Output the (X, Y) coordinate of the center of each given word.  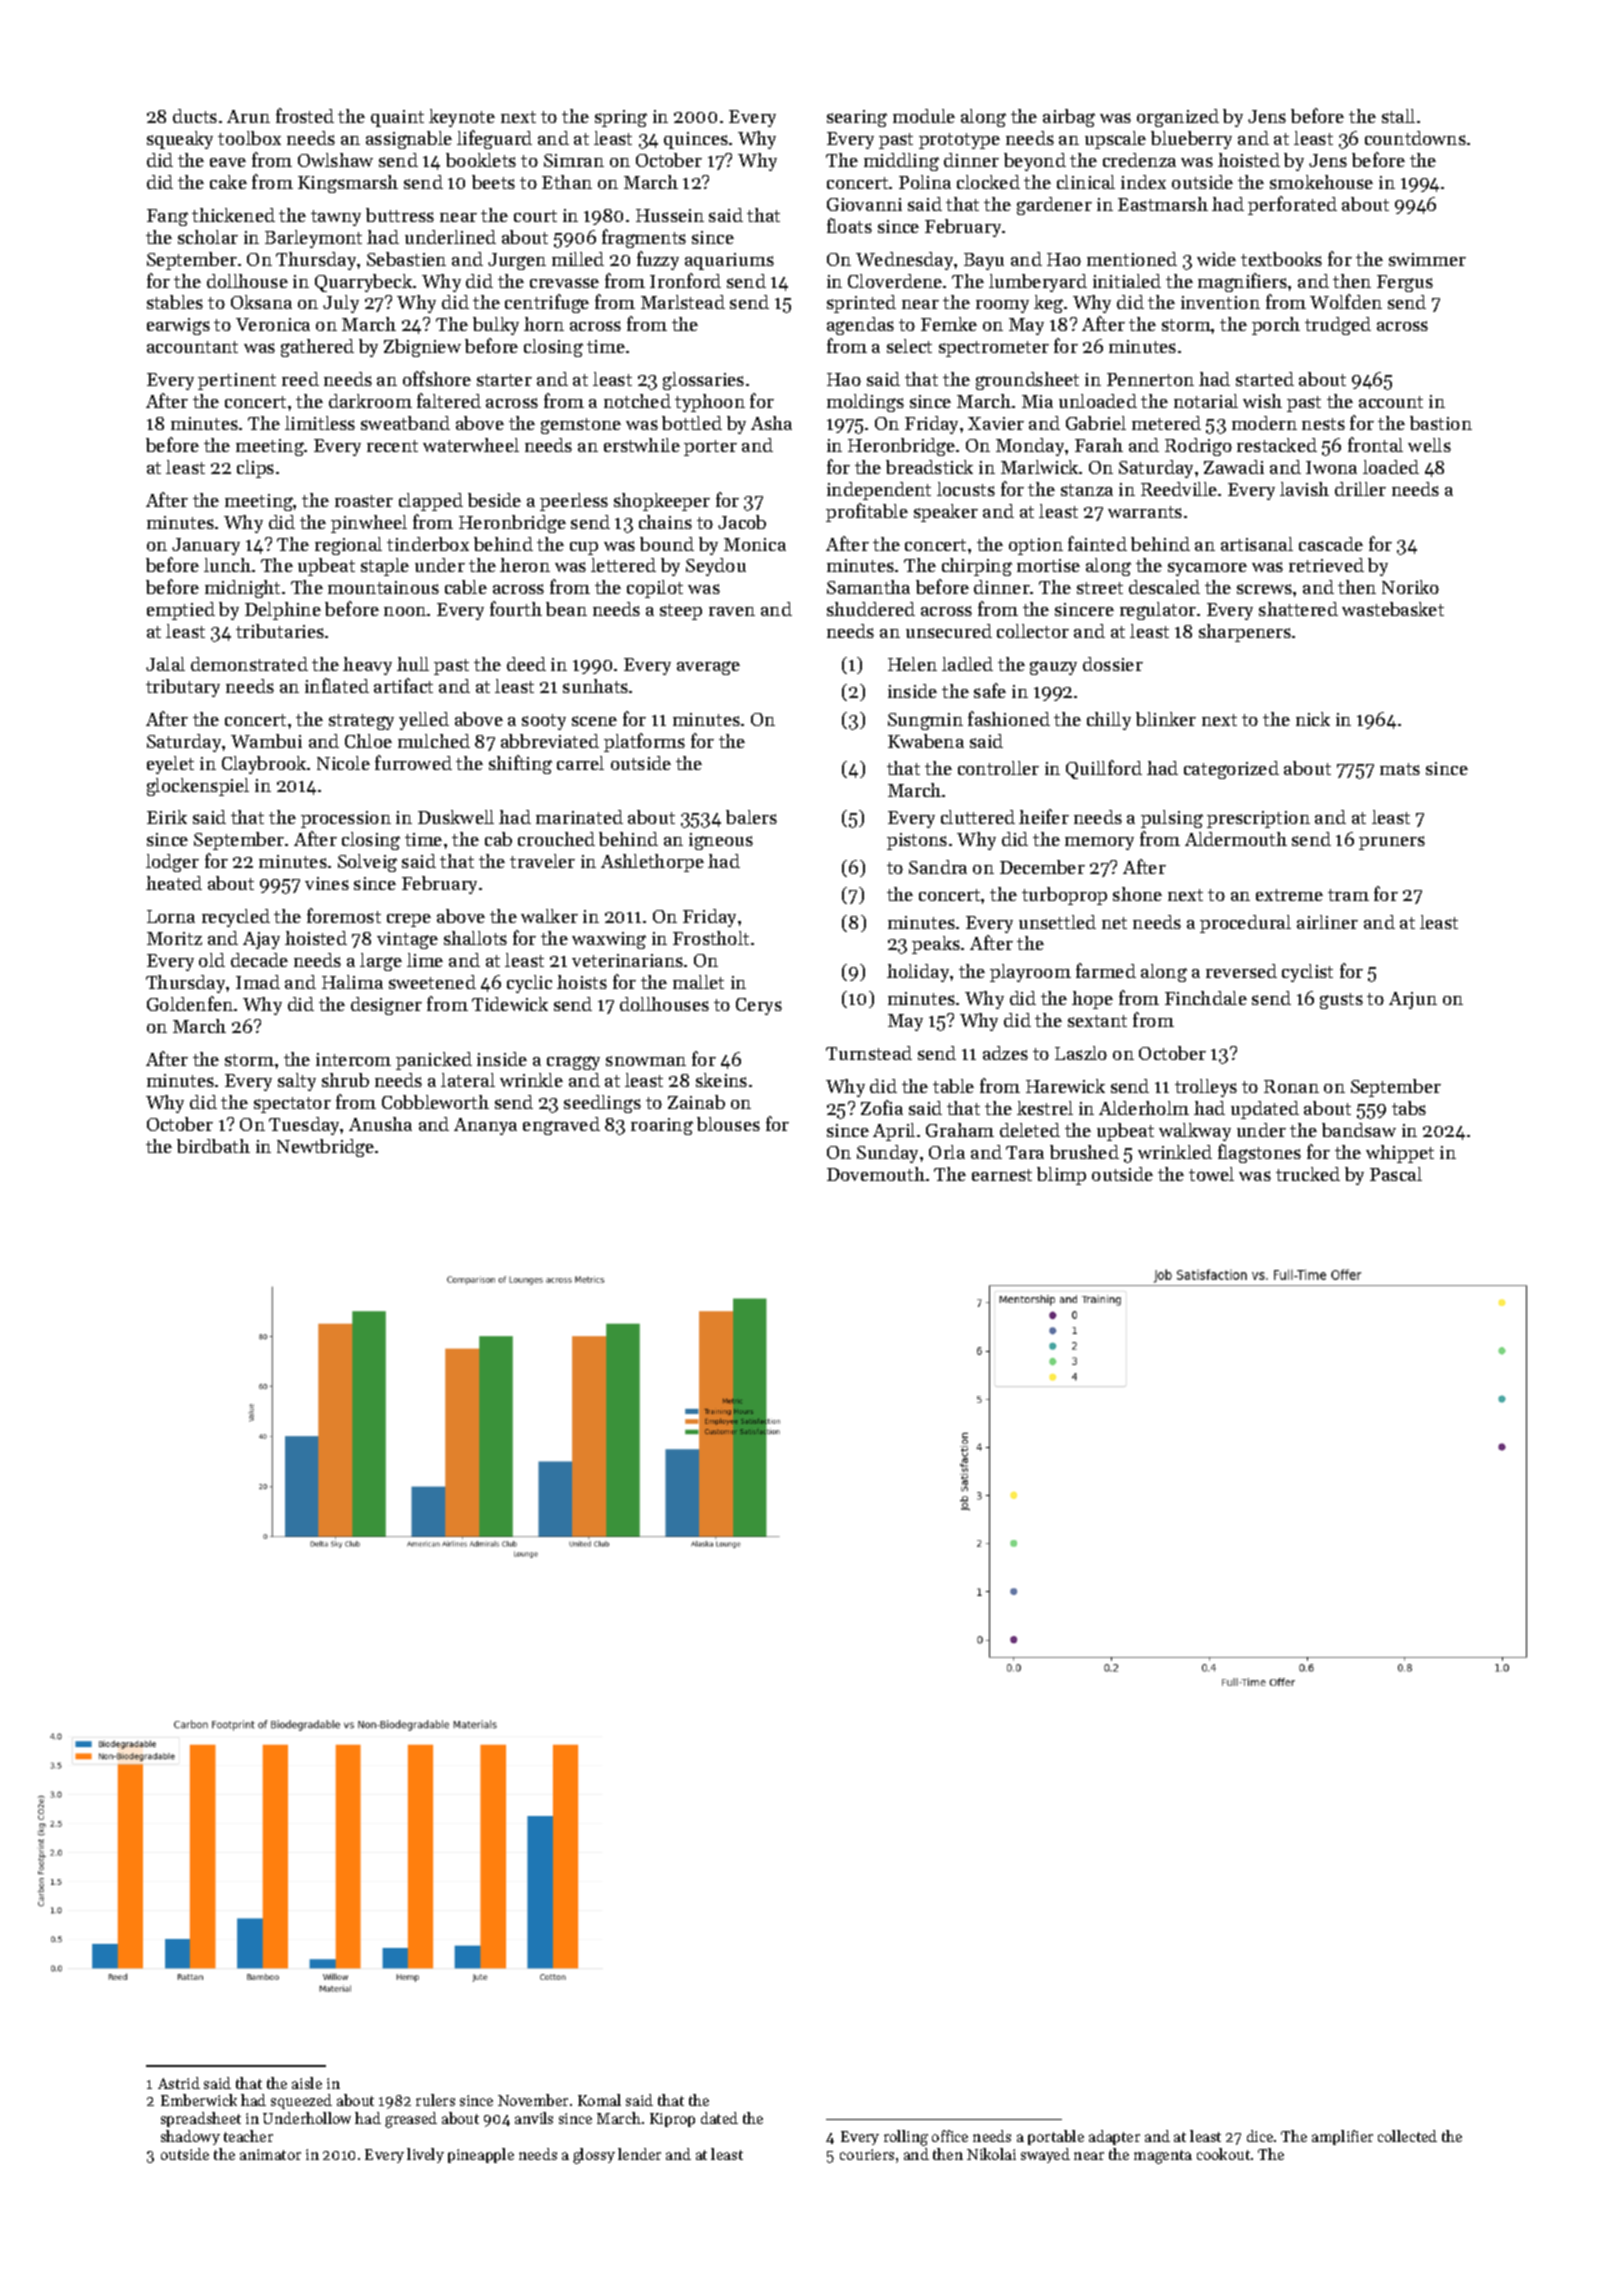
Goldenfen (190, 1003)
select (909, 346)
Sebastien (406, 259)
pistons (917, 841)
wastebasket (1393, 609)
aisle (307, 2083)
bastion (1441, 423)
